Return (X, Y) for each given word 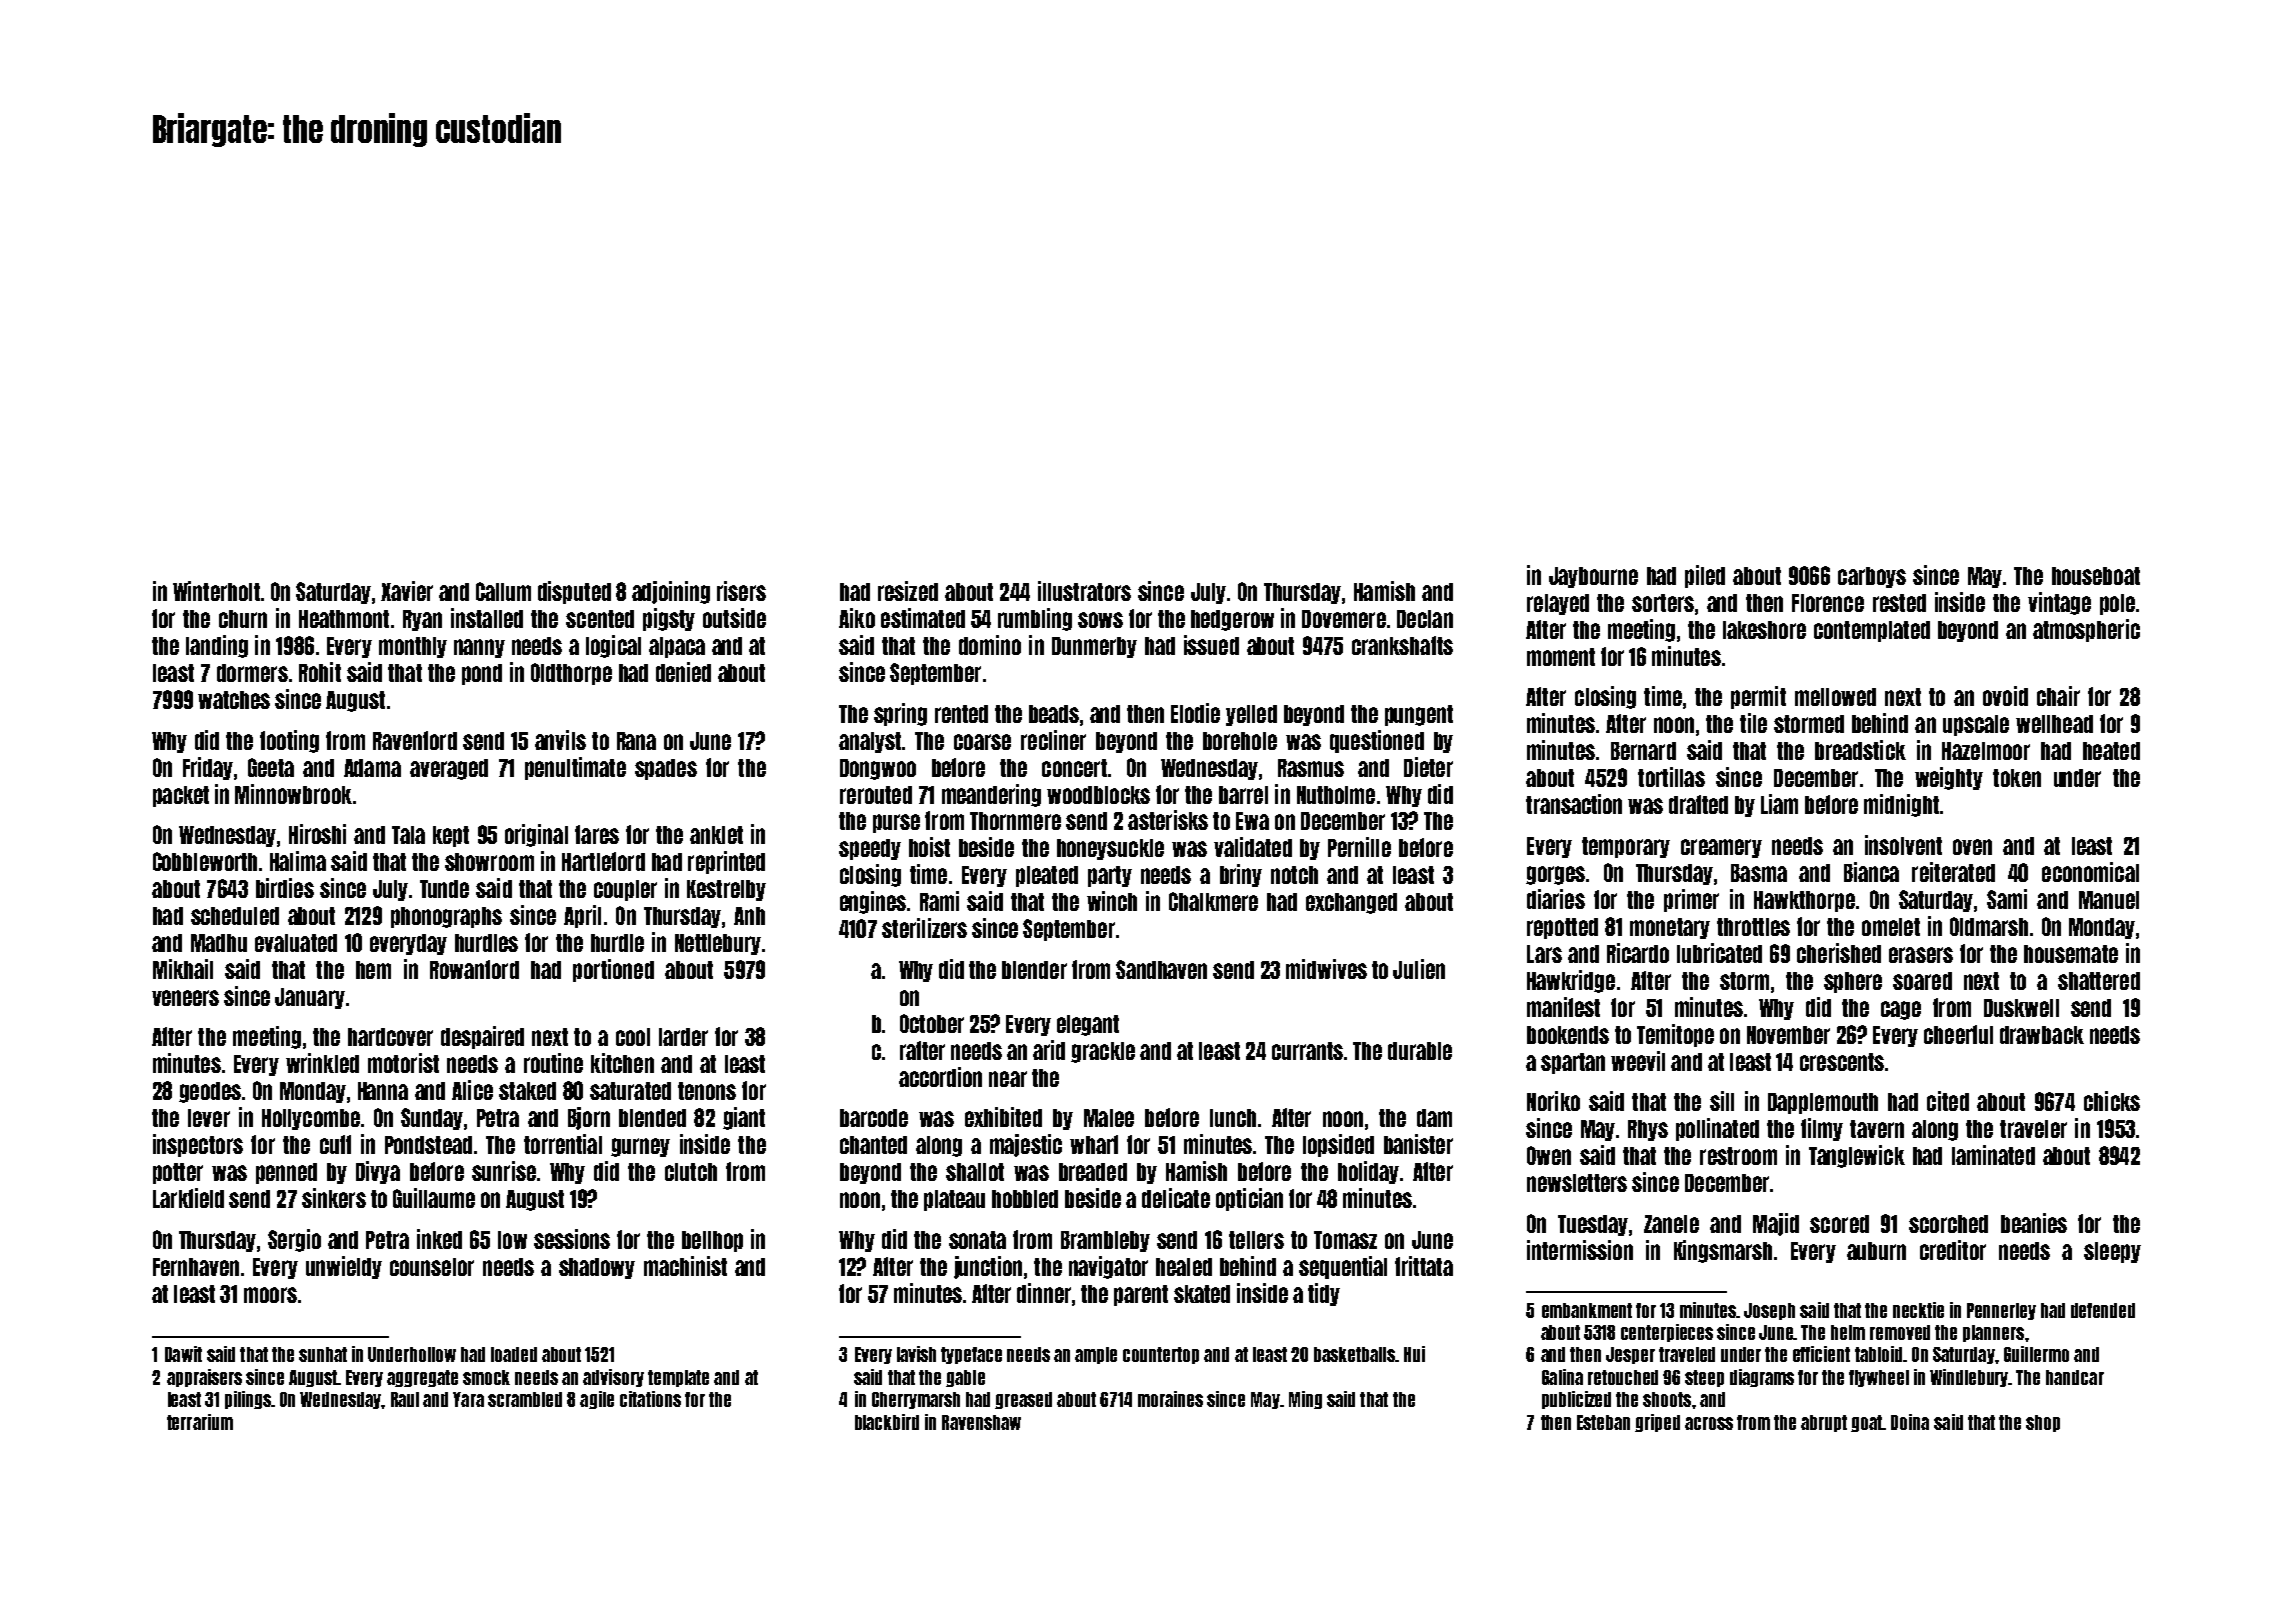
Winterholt (216, 591)
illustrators (1084, 591)
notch (1294, 875)
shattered (2099, 981)
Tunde (444, 889)
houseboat (2096, 576)
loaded (514, 1354)
